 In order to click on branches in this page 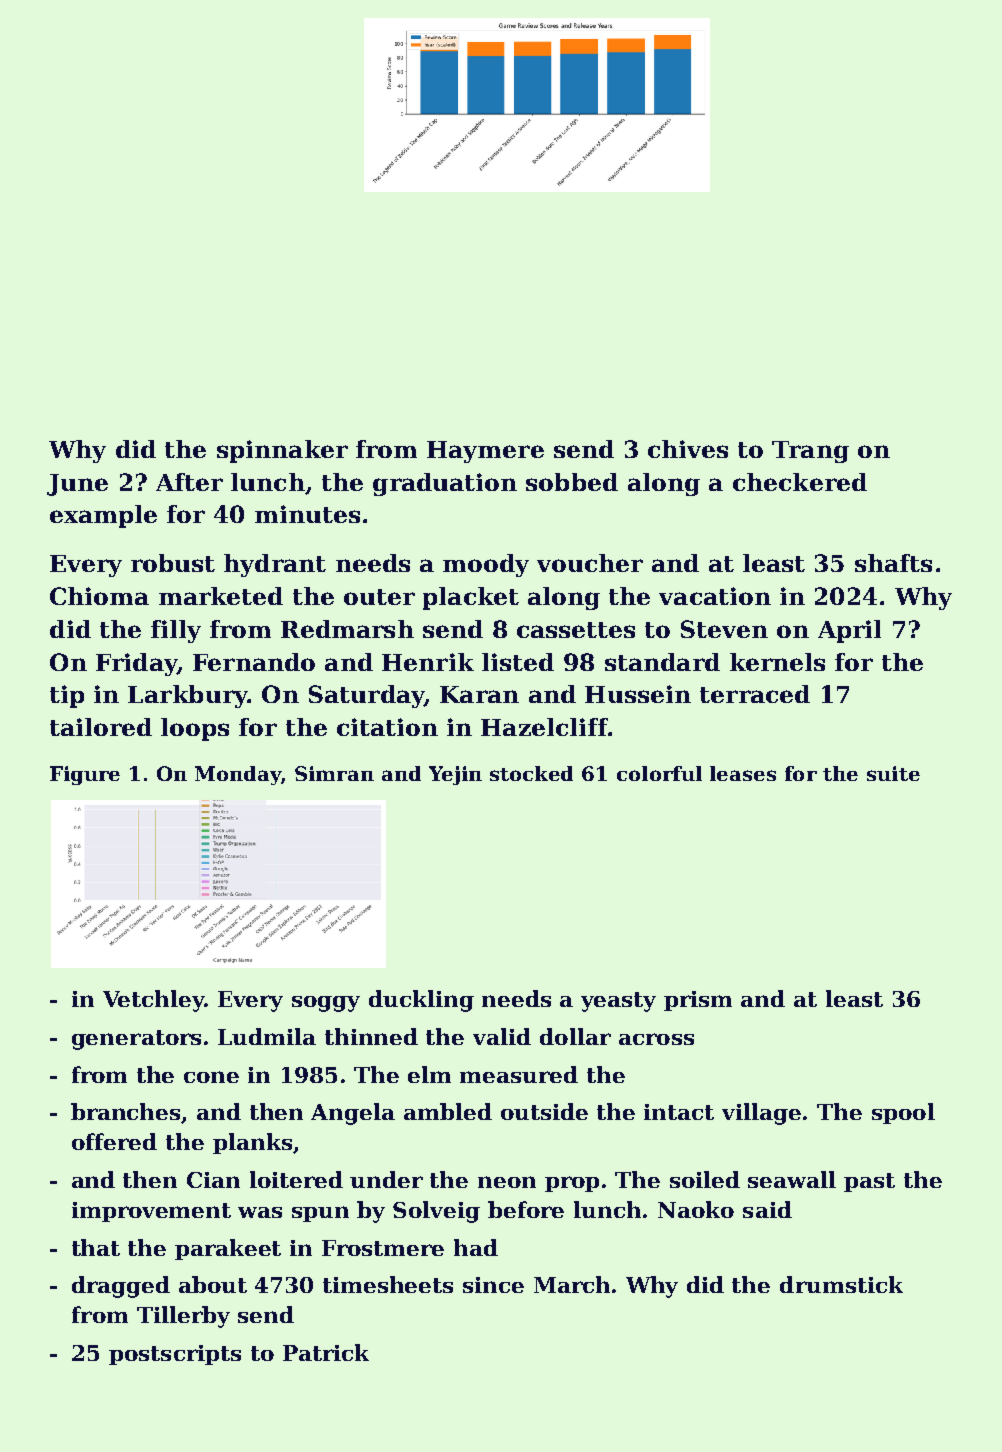, I will do `click(126, 1113)`.
